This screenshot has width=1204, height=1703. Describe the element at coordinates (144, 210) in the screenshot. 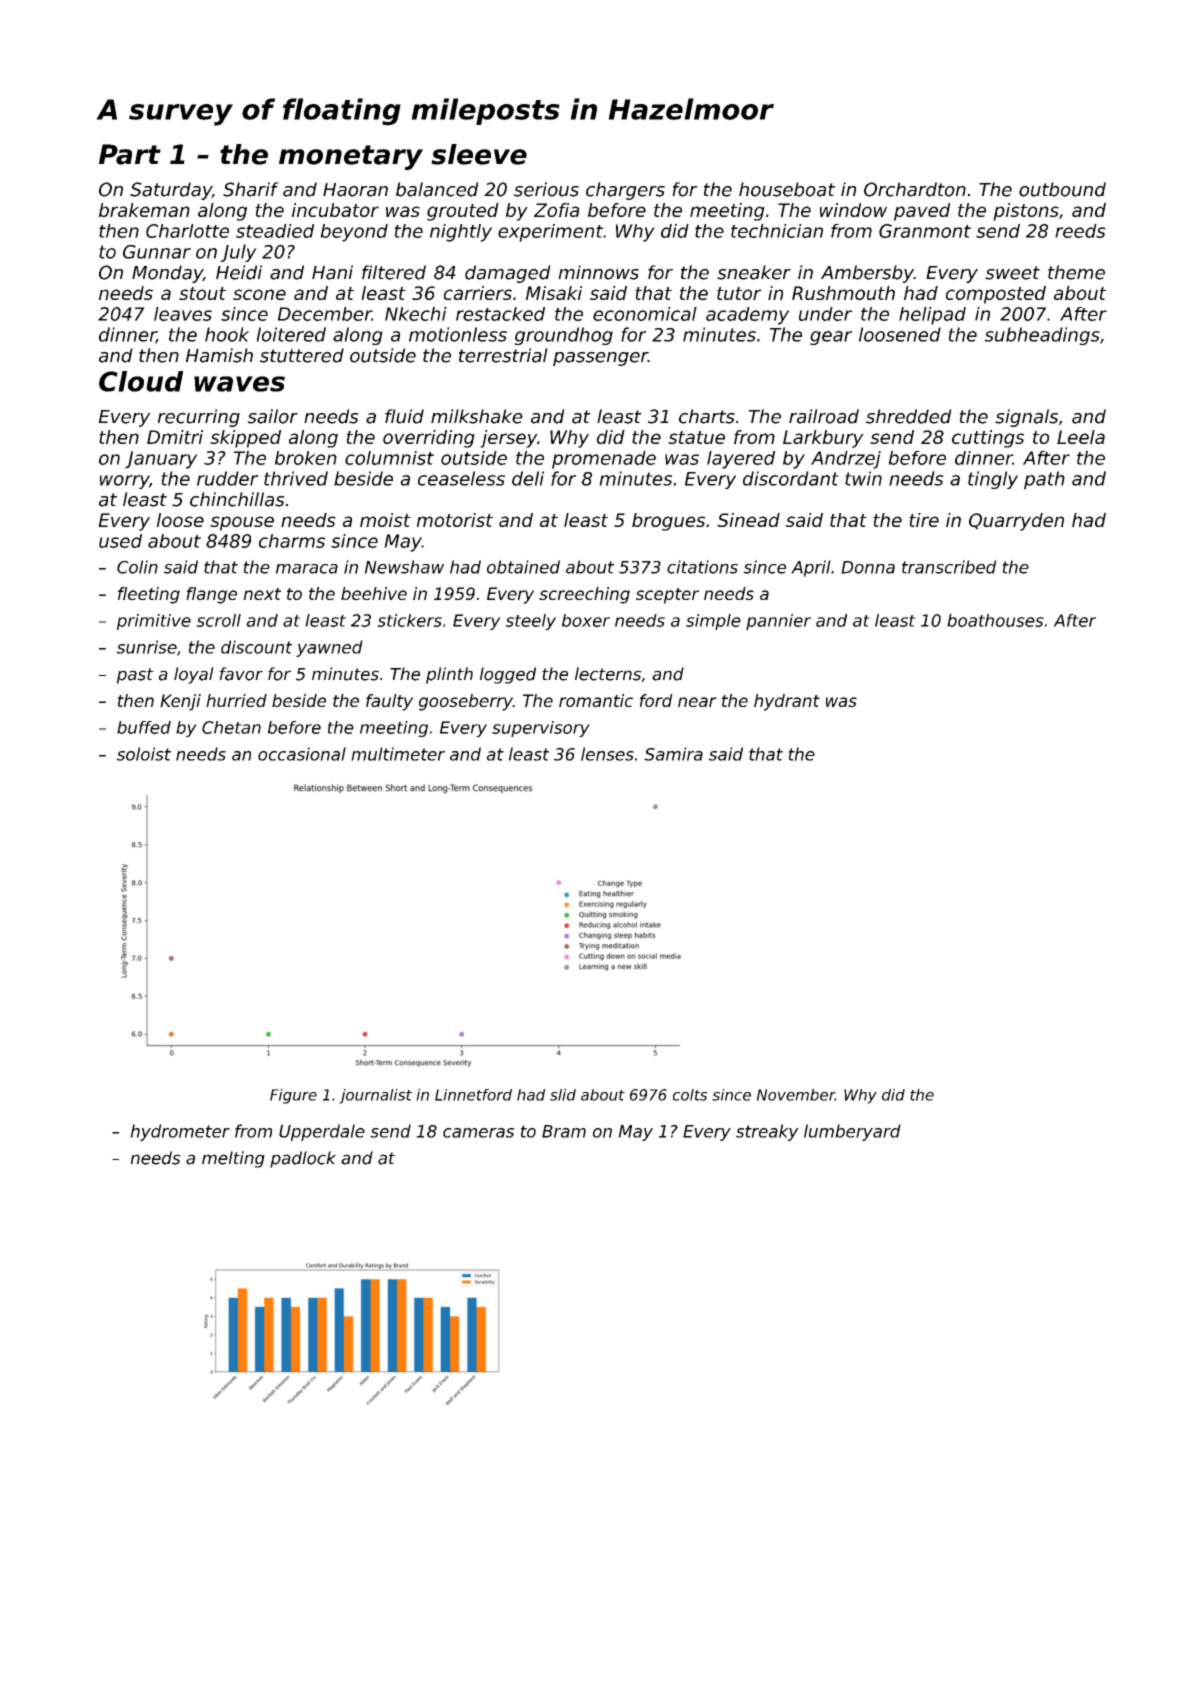

I see `brakeman` at that location.
